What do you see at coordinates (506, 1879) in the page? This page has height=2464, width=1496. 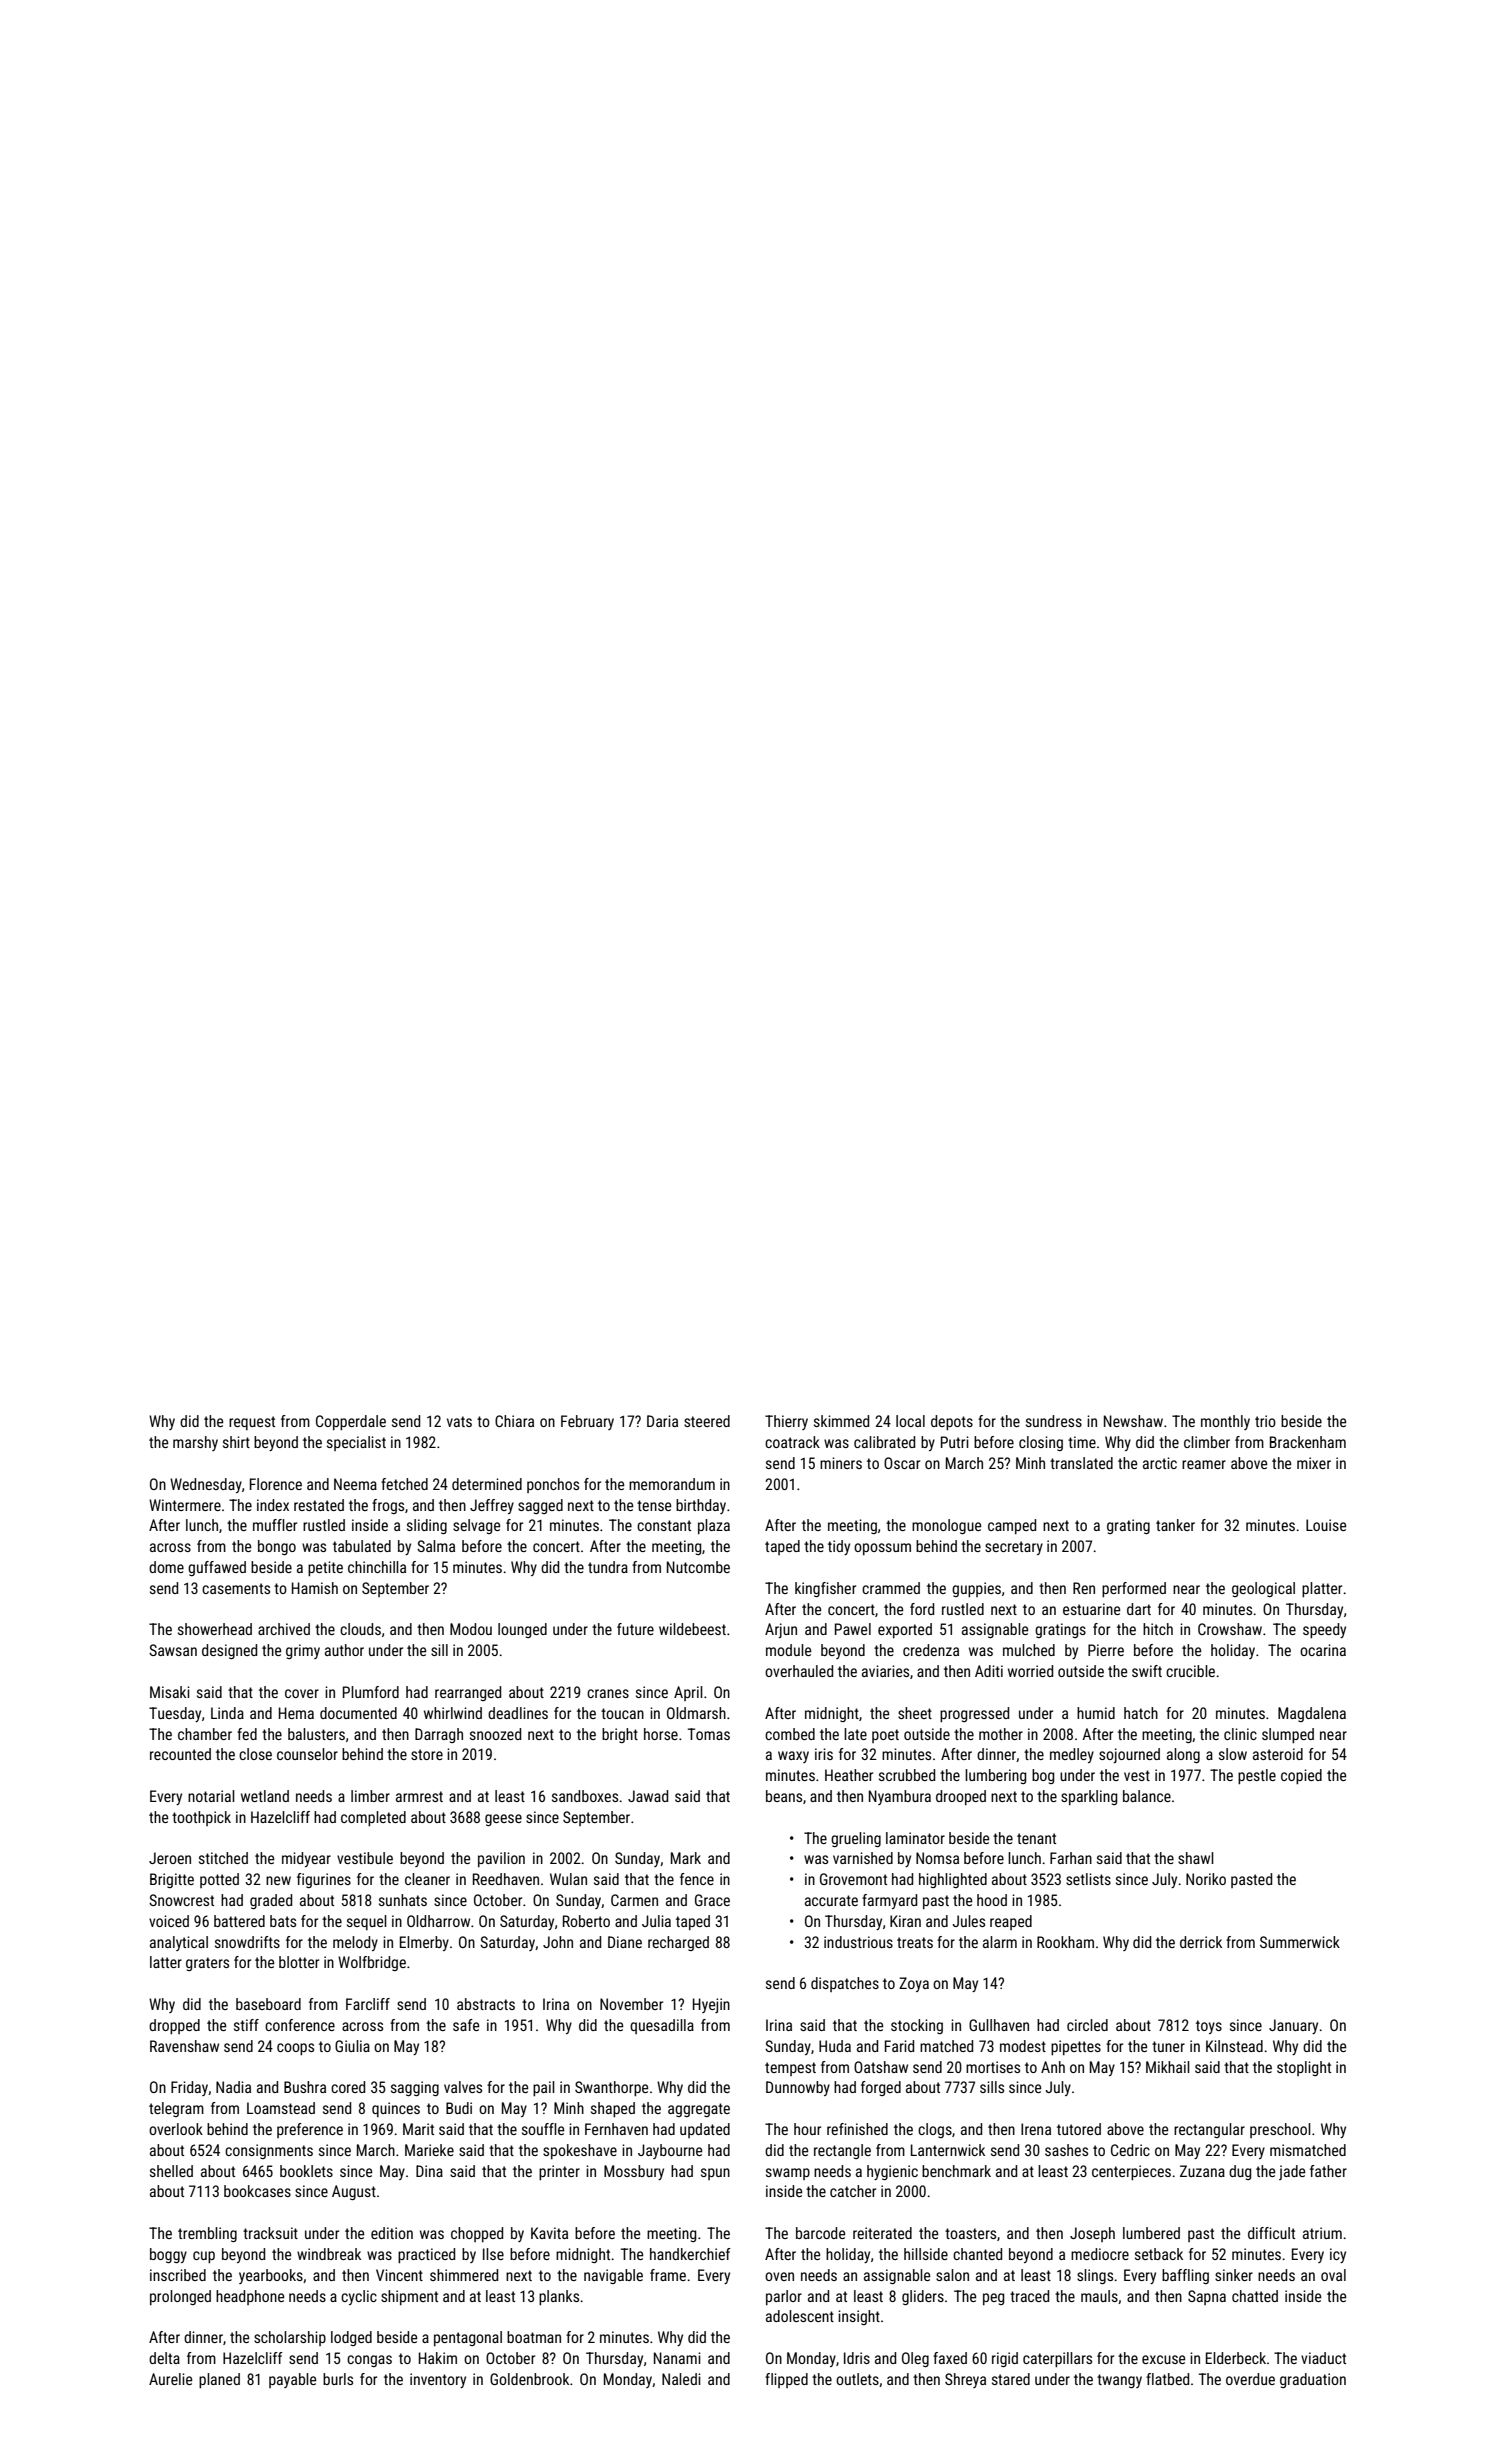 I see `Reedhaven` at bounding box center [506, 1879].
